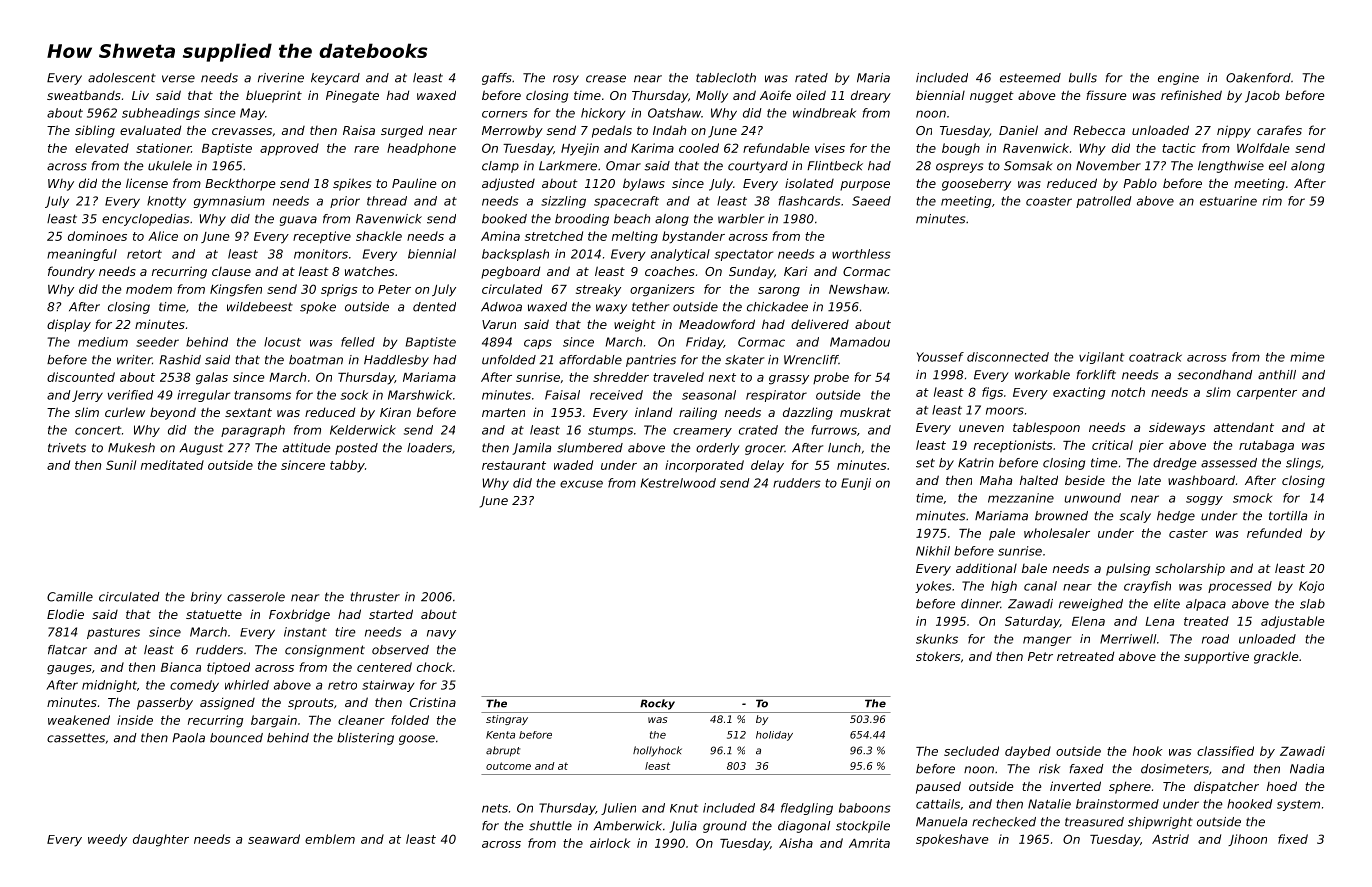  I want to click on esteemed, so click(1030, 78).
